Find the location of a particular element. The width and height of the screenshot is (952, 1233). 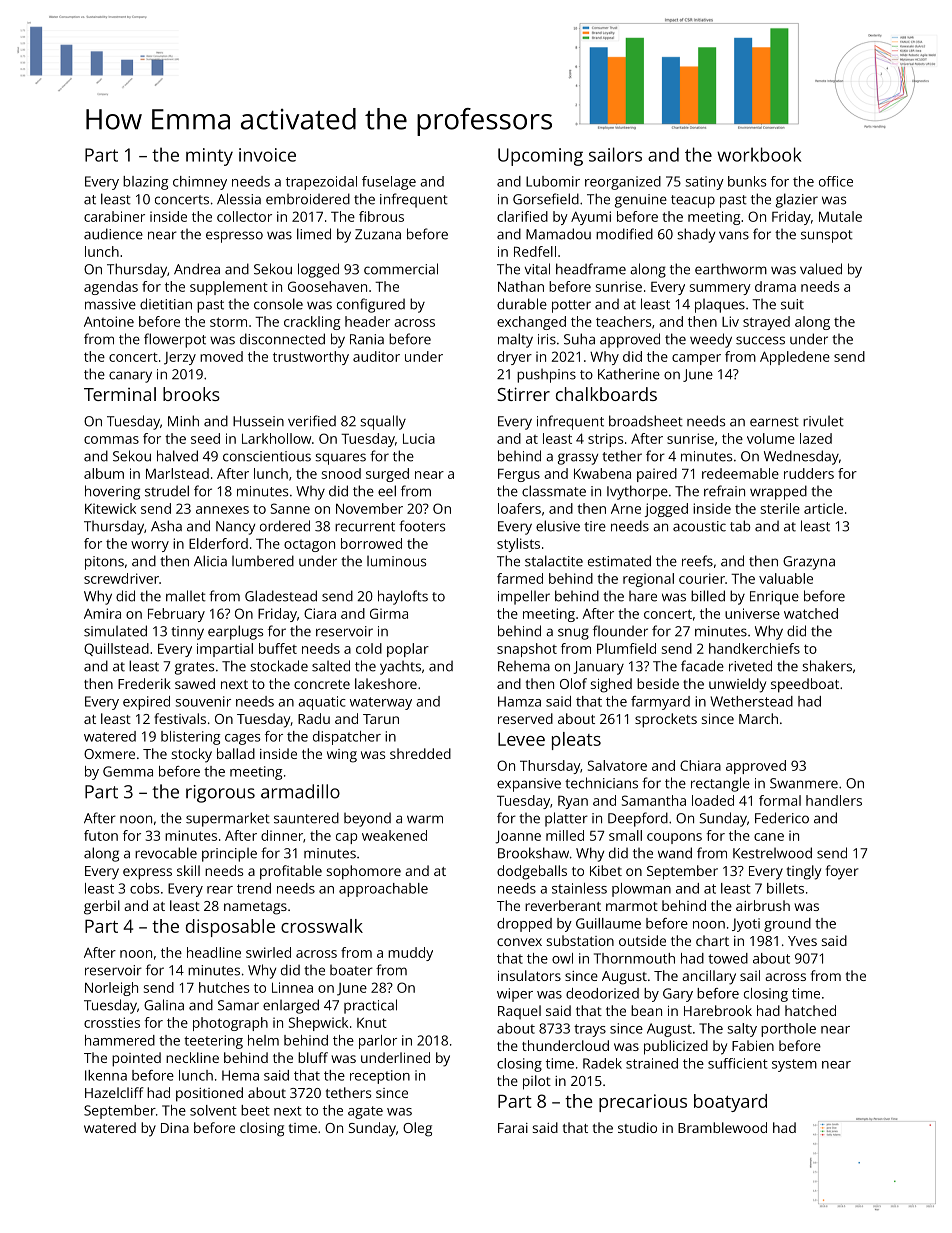

Kitewick is located at coordinates (110, 508).
